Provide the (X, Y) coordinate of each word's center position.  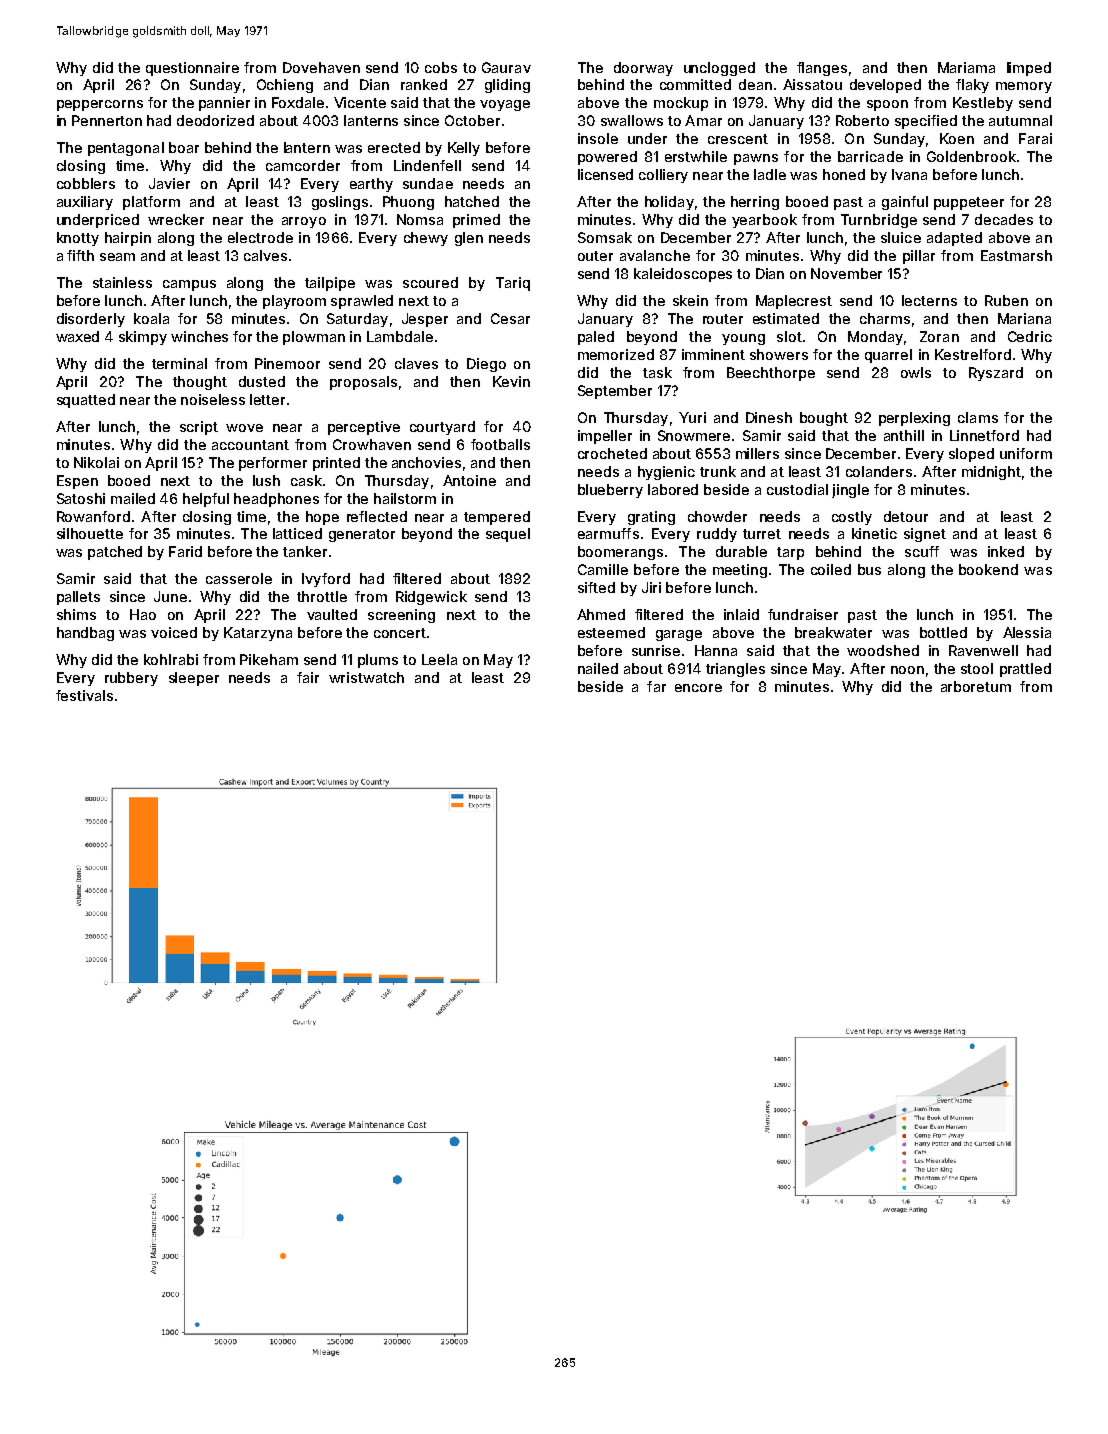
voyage (505, 105)
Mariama (966, 67)
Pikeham (269, 659)
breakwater (833, 632)
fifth (80, 255)
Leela (439, 659)
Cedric (1030, 336)
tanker (305, 551)
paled (596, 338)
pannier (224, 104)
